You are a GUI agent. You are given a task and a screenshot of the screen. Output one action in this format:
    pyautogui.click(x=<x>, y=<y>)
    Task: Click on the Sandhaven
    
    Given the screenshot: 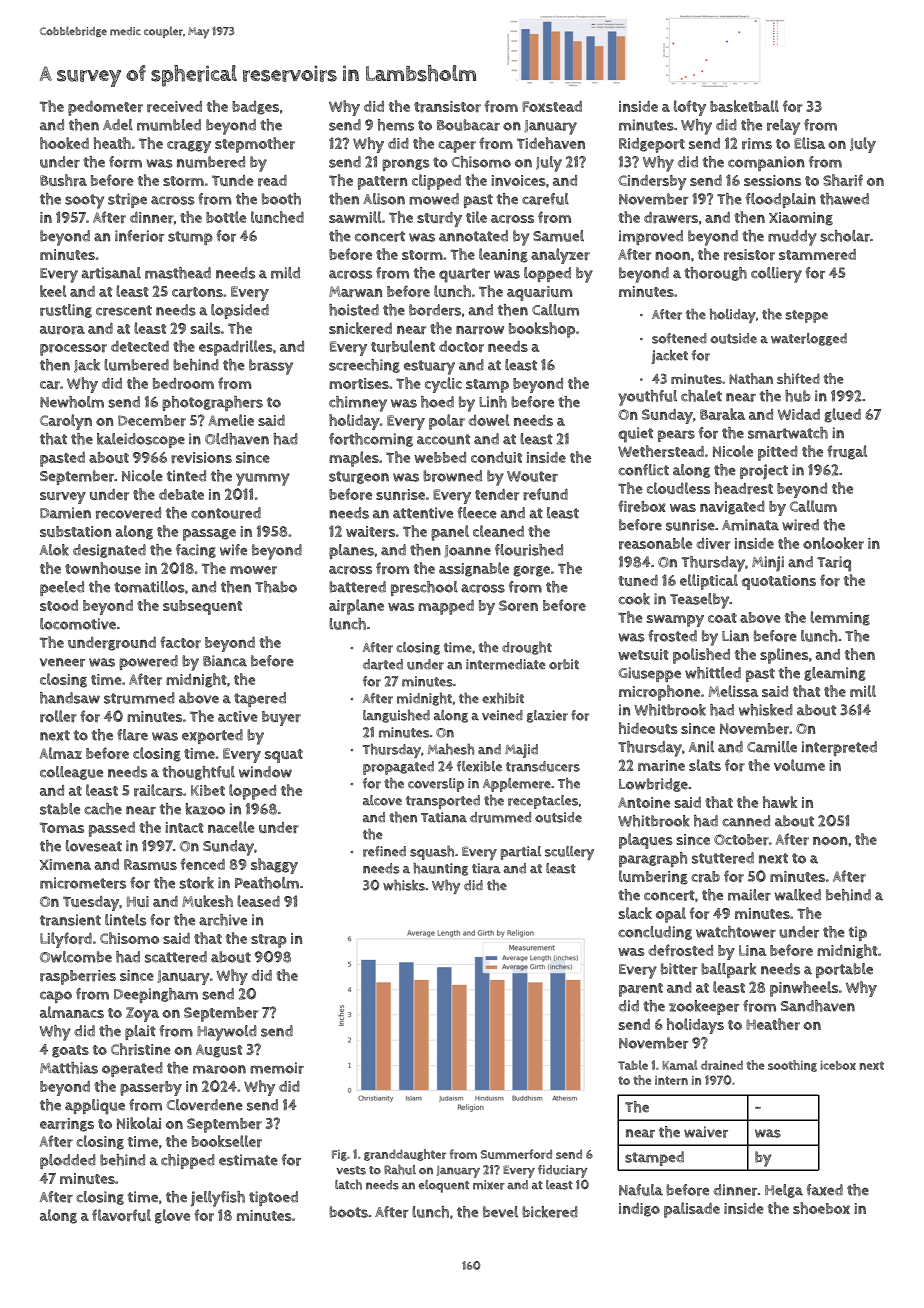 What is the action you would take?
    pyautogui.click(x=818, y=1006)
